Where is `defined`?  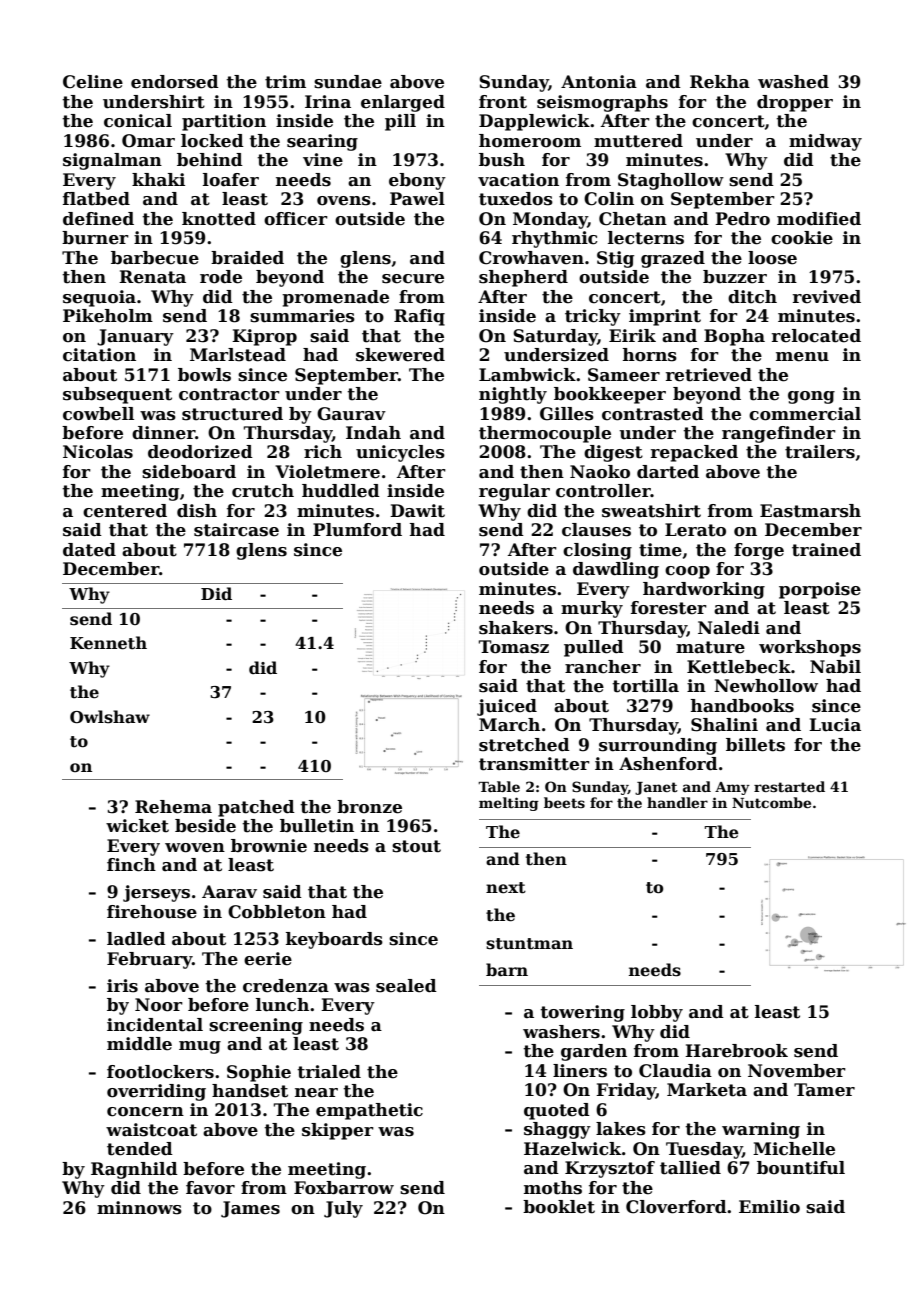
defined is located at coordinates (98, 219).
